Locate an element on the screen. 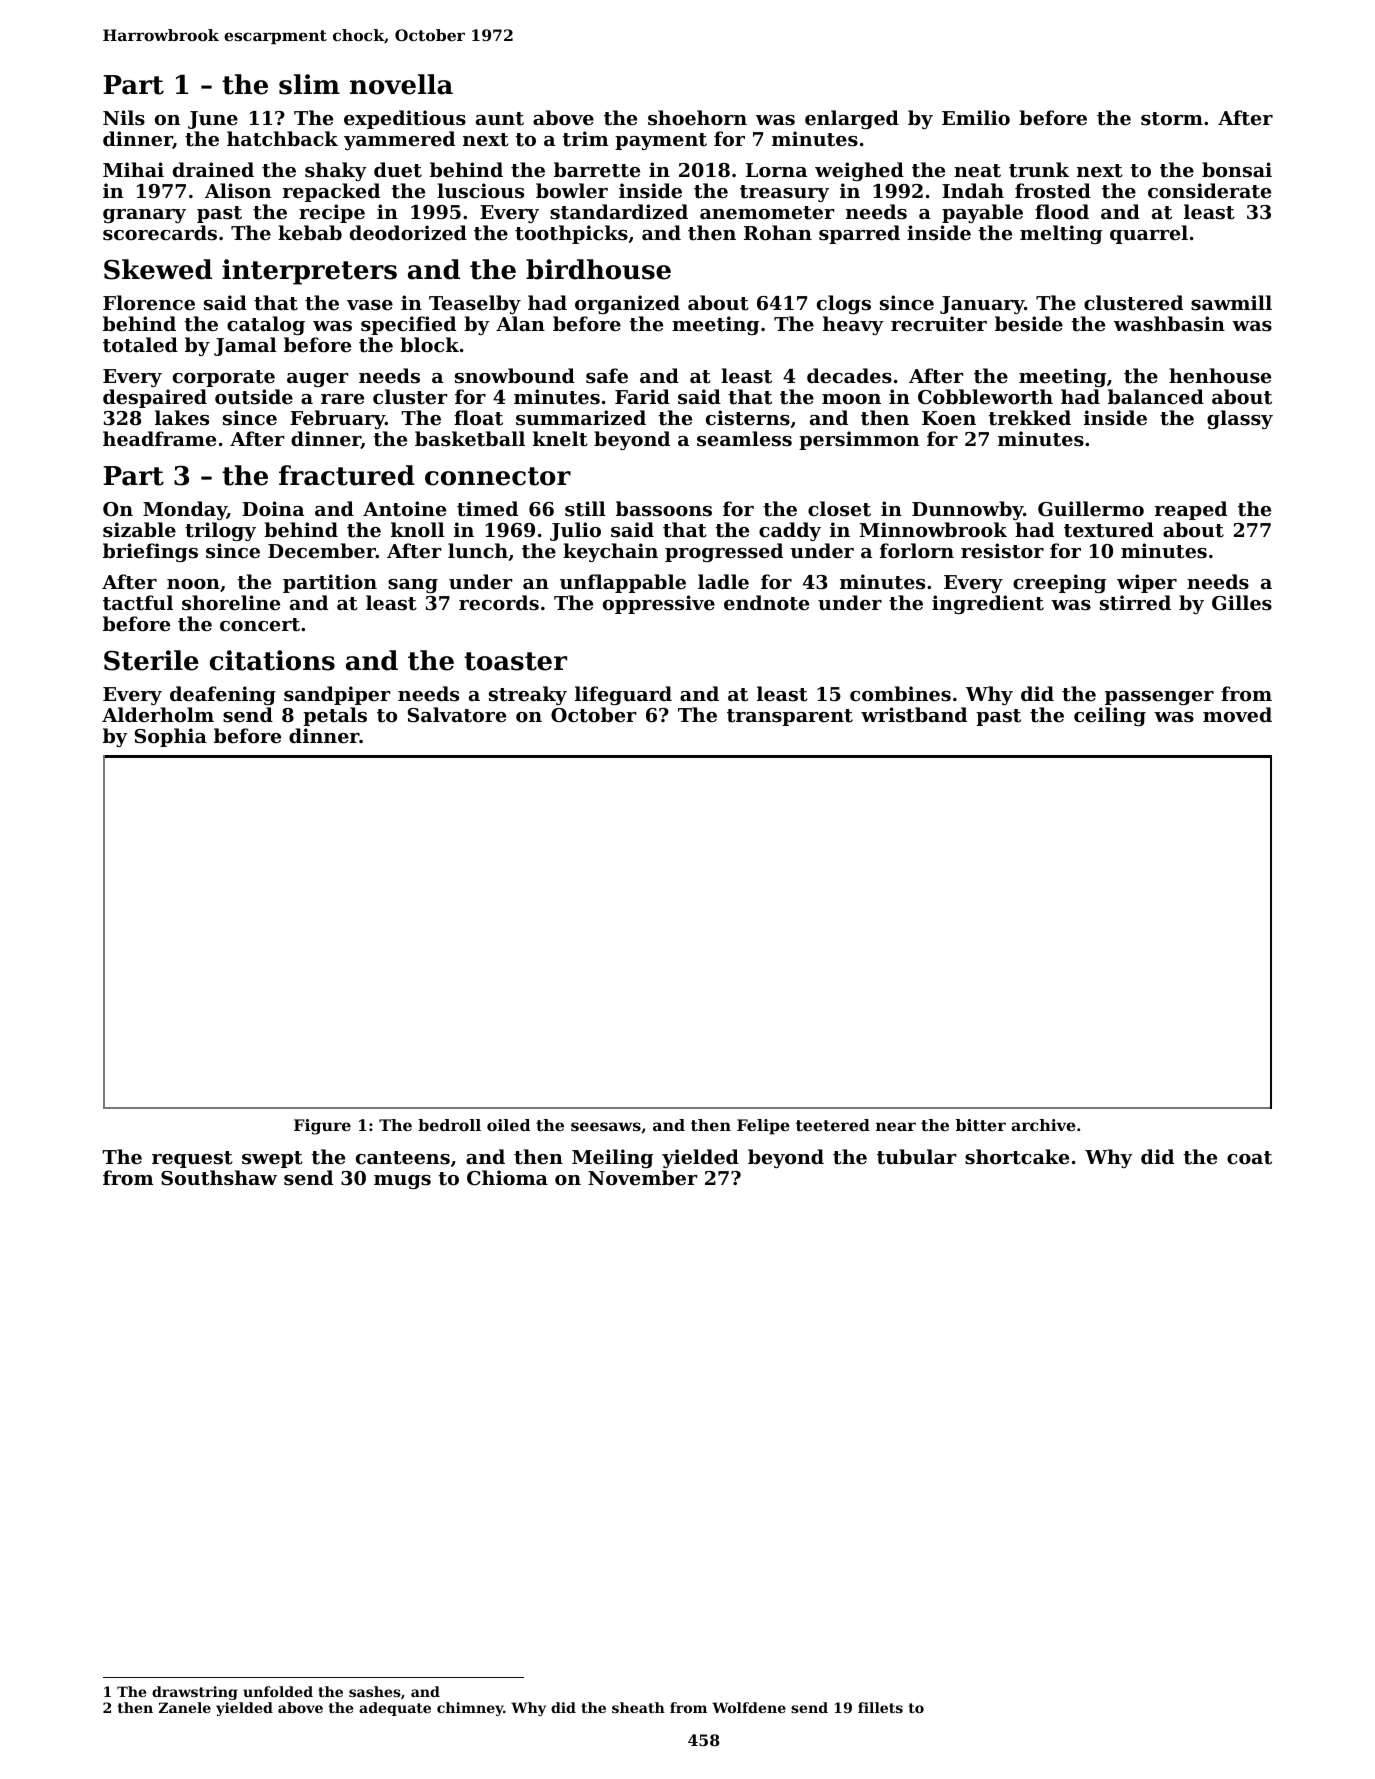 The height and width of the screenshot is (1779, 1375). drawstring is located at coordinates (195, 1693).
